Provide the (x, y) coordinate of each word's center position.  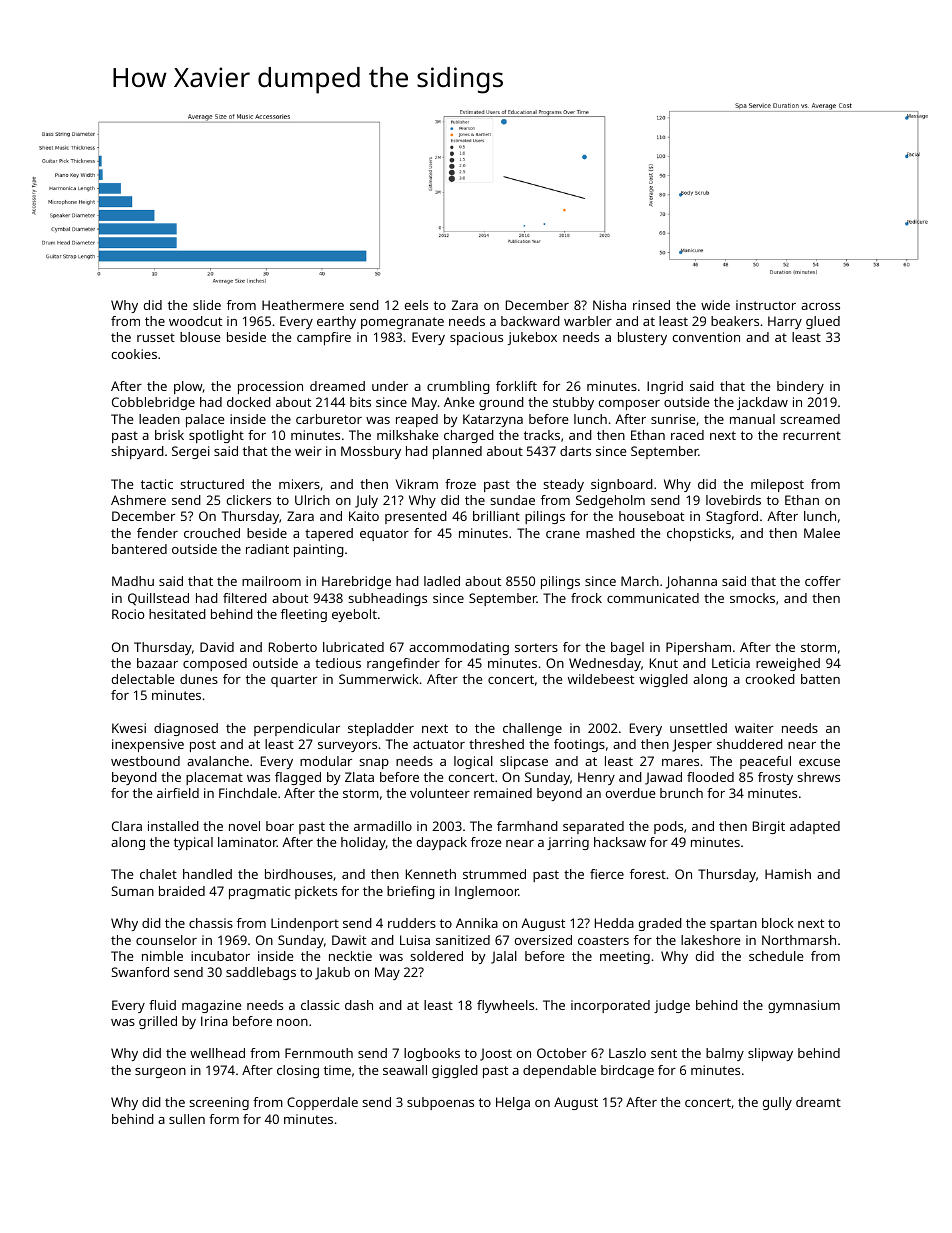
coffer (823, 581)
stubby (573, 403)
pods (668, 827)
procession (270, 387)
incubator (220, 956)
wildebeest (601, 679)
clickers (249, 500)
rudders (412, 923)
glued (823, 322)
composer (629, 405)
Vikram (417, 484)
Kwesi (129, 728)
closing (298, 1071)
